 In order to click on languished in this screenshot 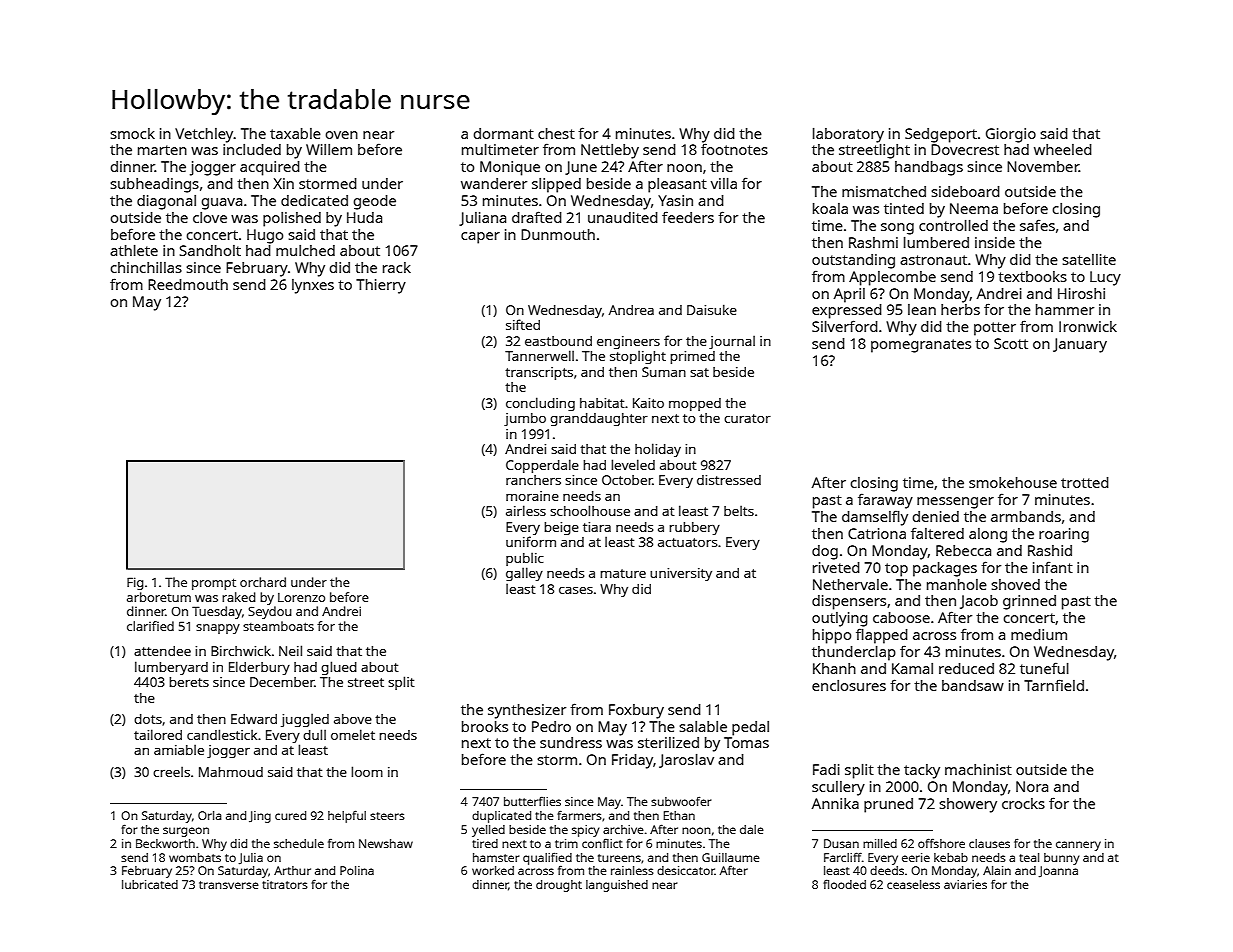, I will do `click(617, 886)`.
